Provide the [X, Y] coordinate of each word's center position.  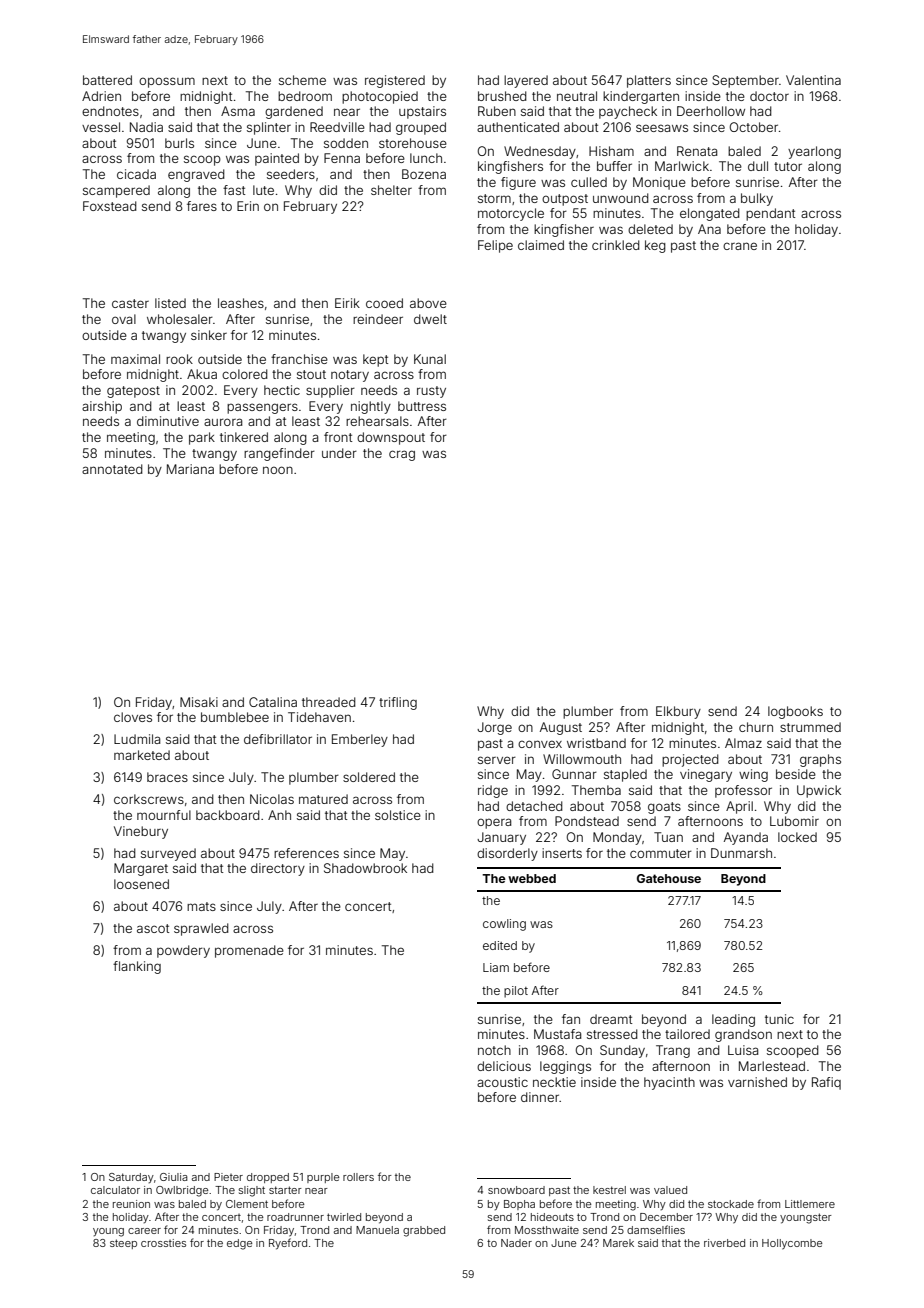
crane [740, 246]
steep [123, 1244]
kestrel [609, 1190]
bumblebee [235, 717]
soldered [369, 777]
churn [756, 727]
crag [402, 455]
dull [758, 166]
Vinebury [141, 832]
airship [102, 407]
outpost [565, 200]
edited [500, 945]
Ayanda [746, 838]
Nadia [146, 127]
